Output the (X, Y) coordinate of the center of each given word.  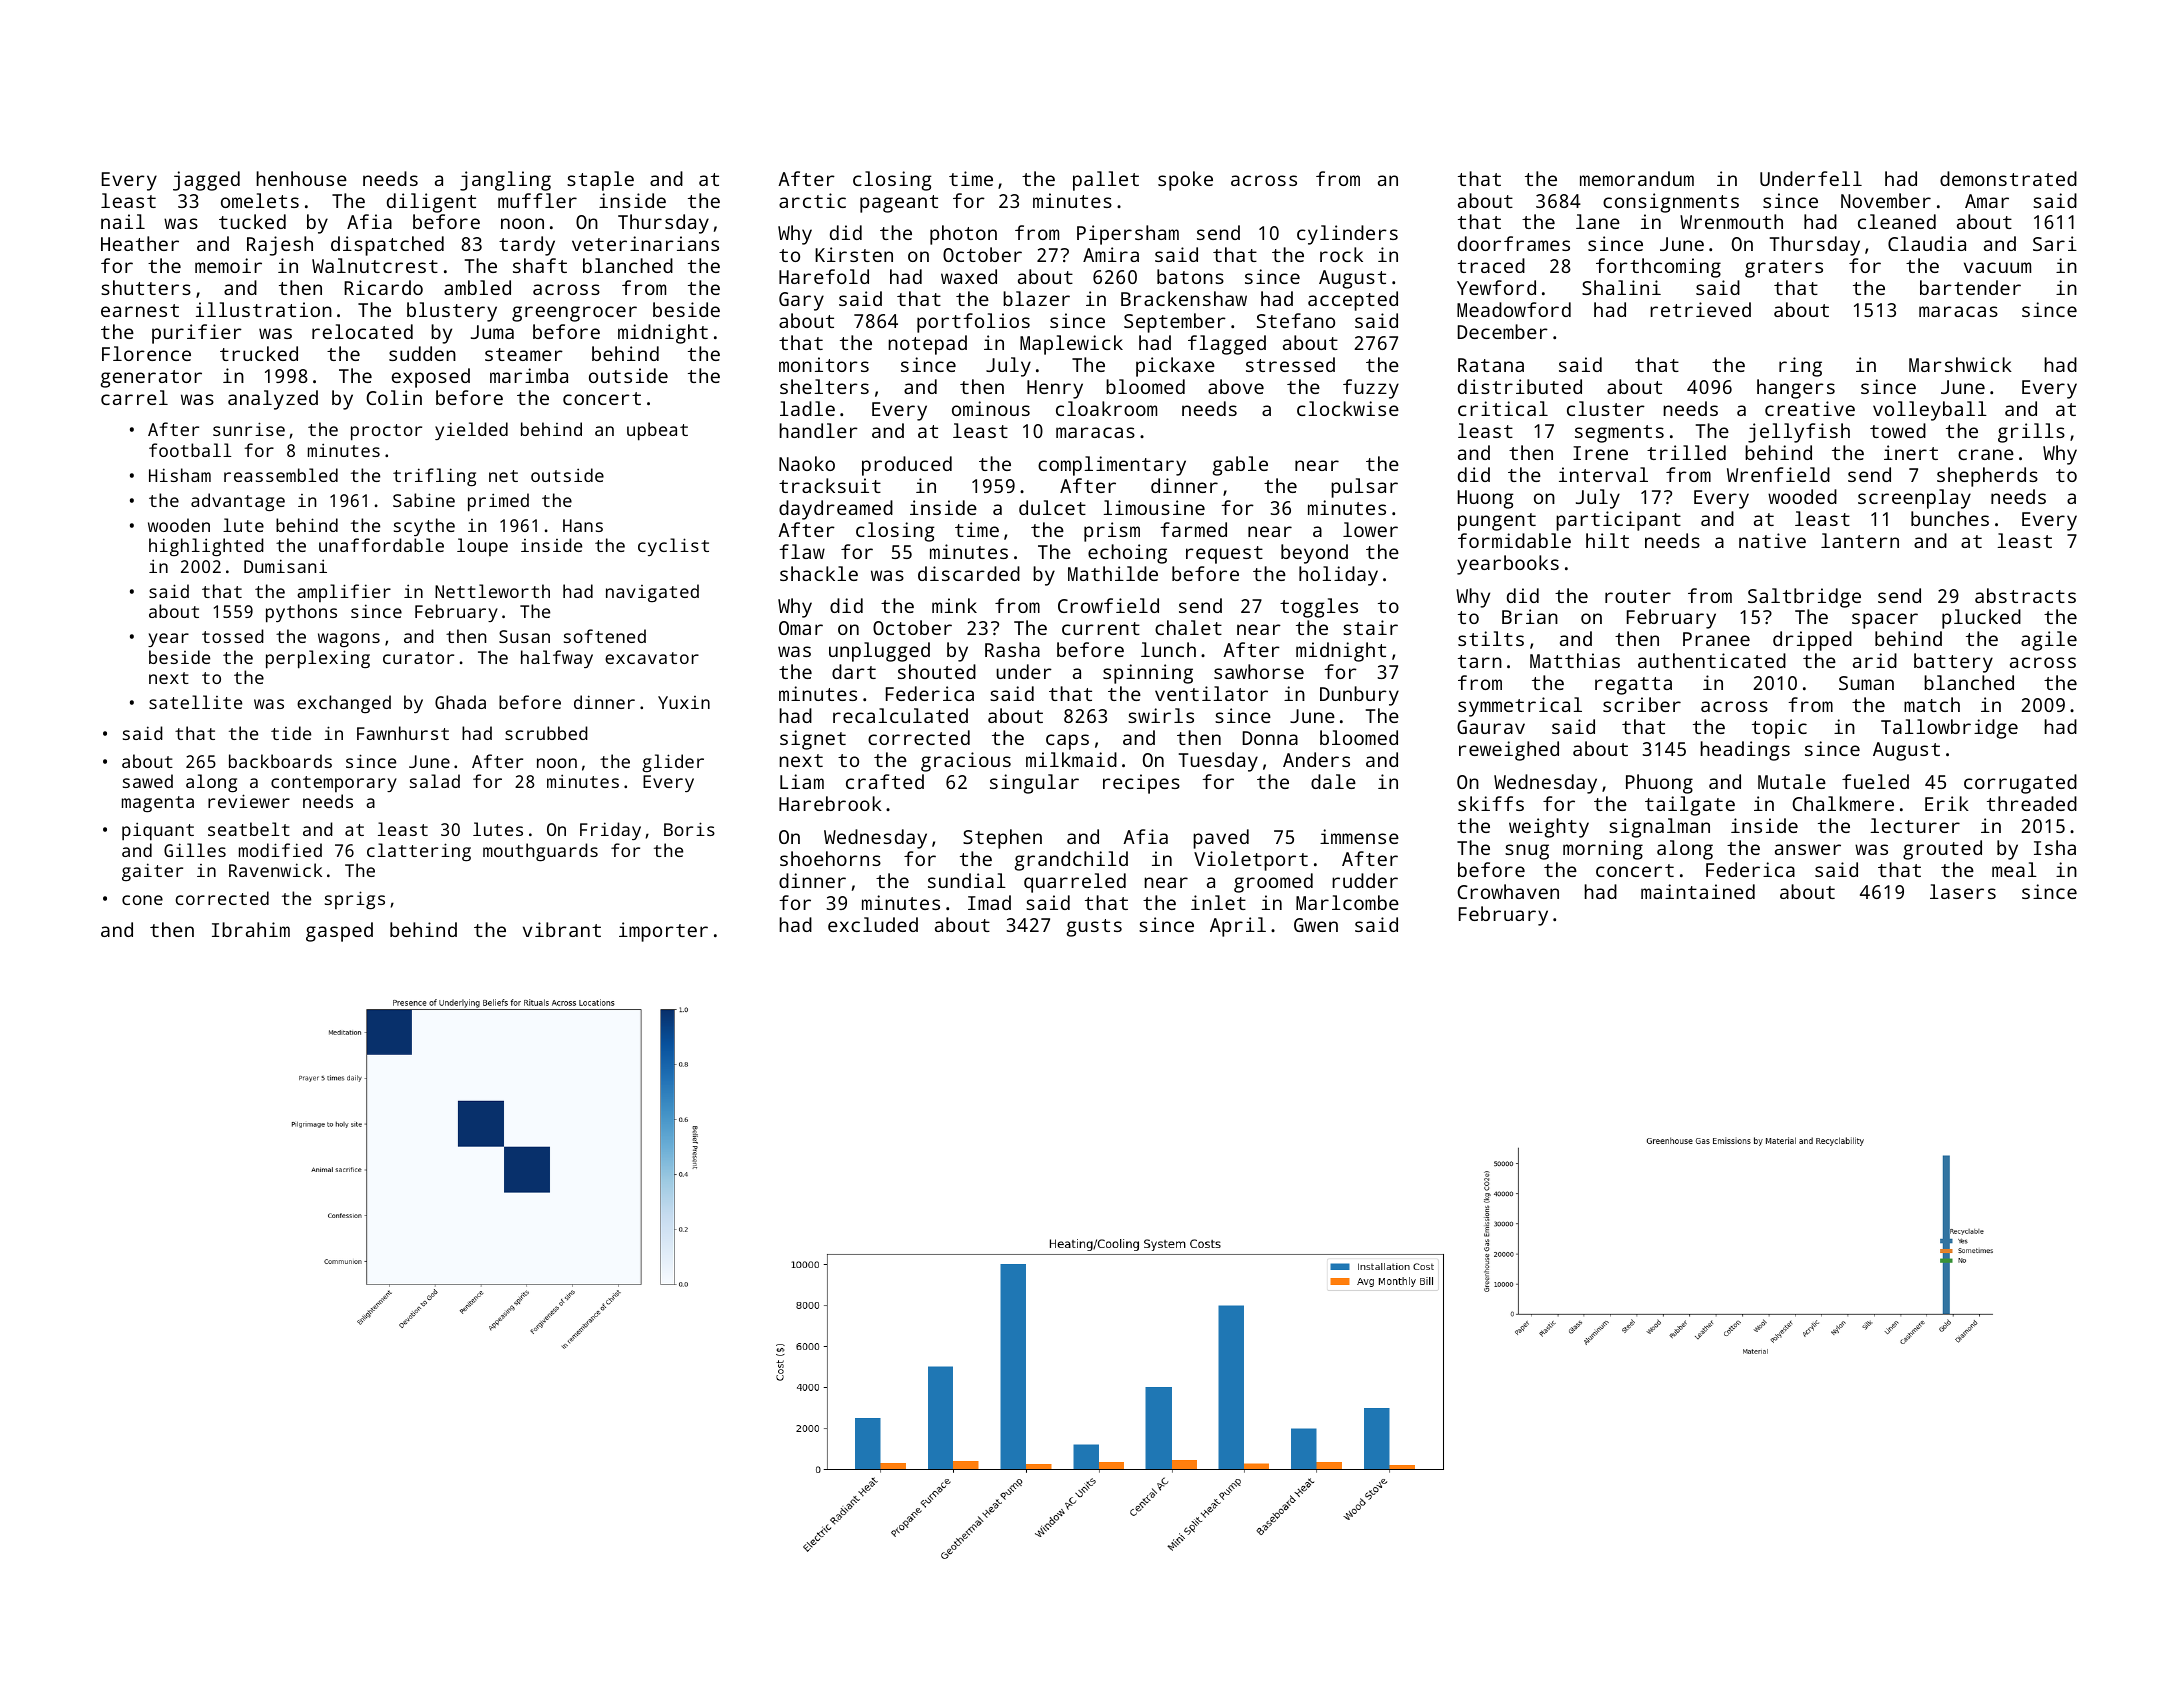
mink (954, 605)
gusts (1094, 928)
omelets (260, 200)
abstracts (2025, 595)
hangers (1796, 389)
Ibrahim (251, 929)
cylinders (1347, 235)
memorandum (1637, 178)
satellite (195, 702)
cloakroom (1106, 408)
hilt (1607, 540)
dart (854, 671)
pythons (301, 613)
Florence (146, 353)
